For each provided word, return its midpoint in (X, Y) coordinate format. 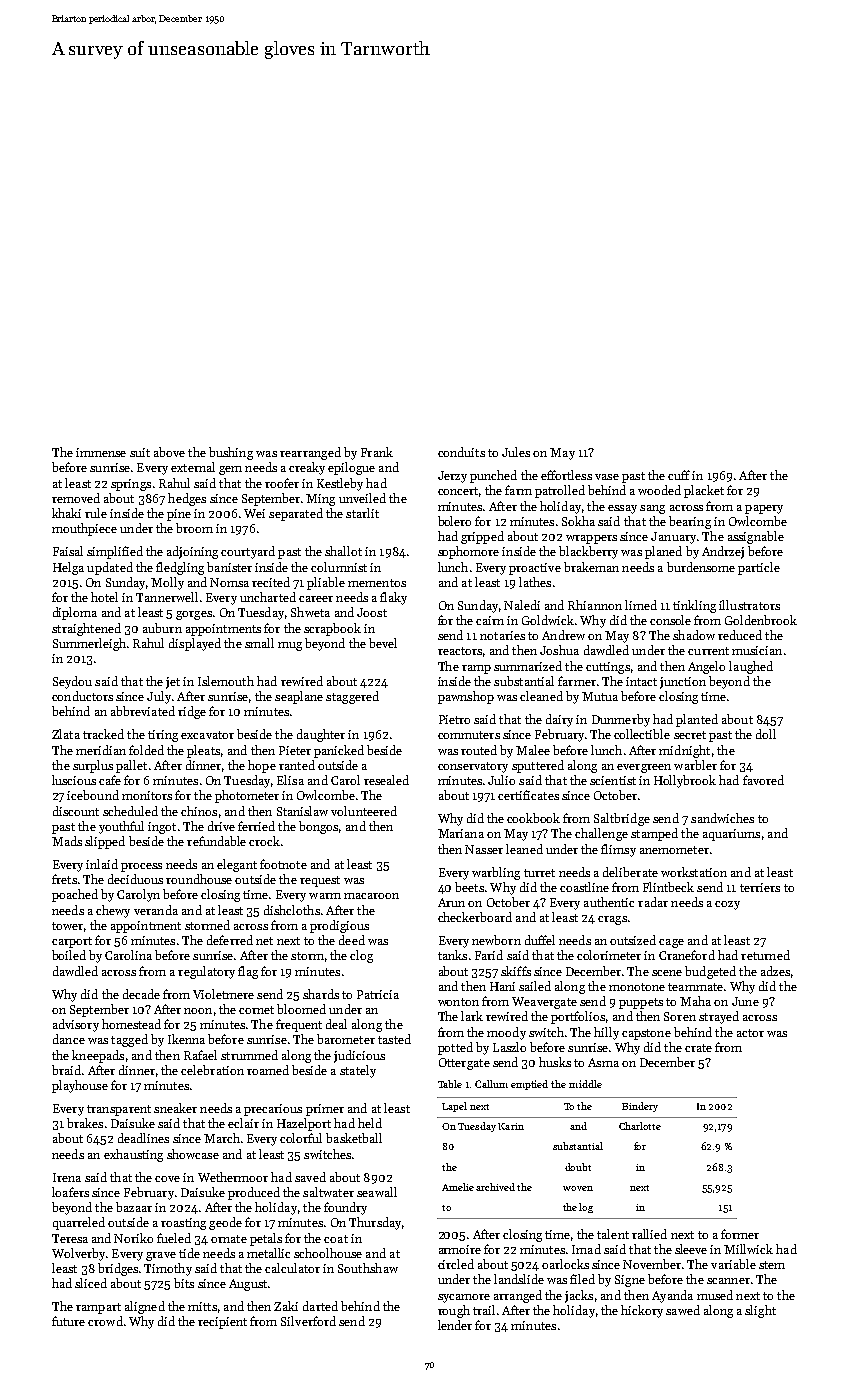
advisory (76, 1025)
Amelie (458, 1187)
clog (361, 956)
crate (698, 1048)
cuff (679, 475)
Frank (377, 452)
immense (101, 452)
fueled (174, 1238)
